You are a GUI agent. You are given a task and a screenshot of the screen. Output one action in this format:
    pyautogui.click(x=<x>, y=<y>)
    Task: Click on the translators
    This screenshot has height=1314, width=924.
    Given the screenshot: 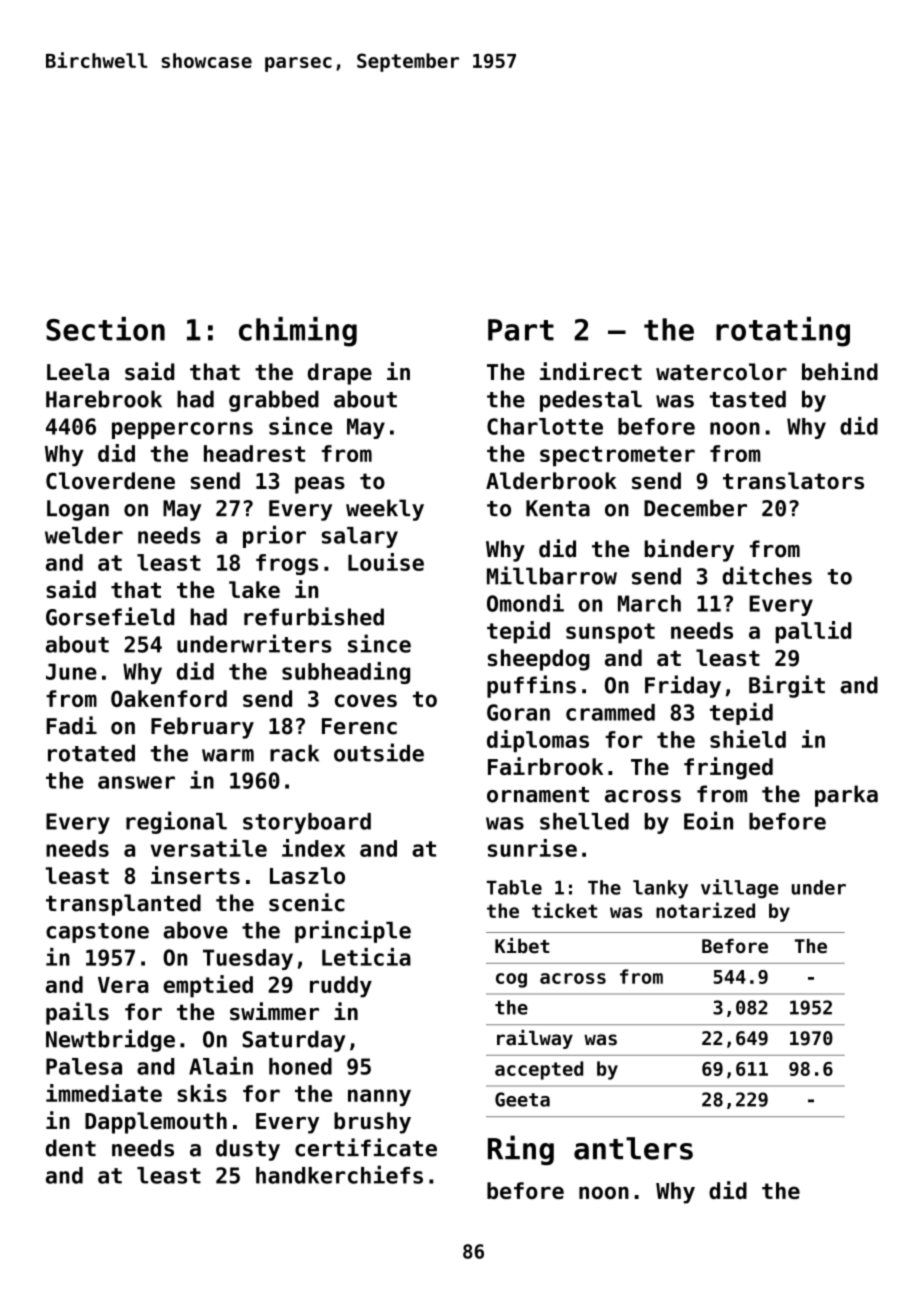 What is the action you would take?
    pyautogui.click(x=793, y=481)
